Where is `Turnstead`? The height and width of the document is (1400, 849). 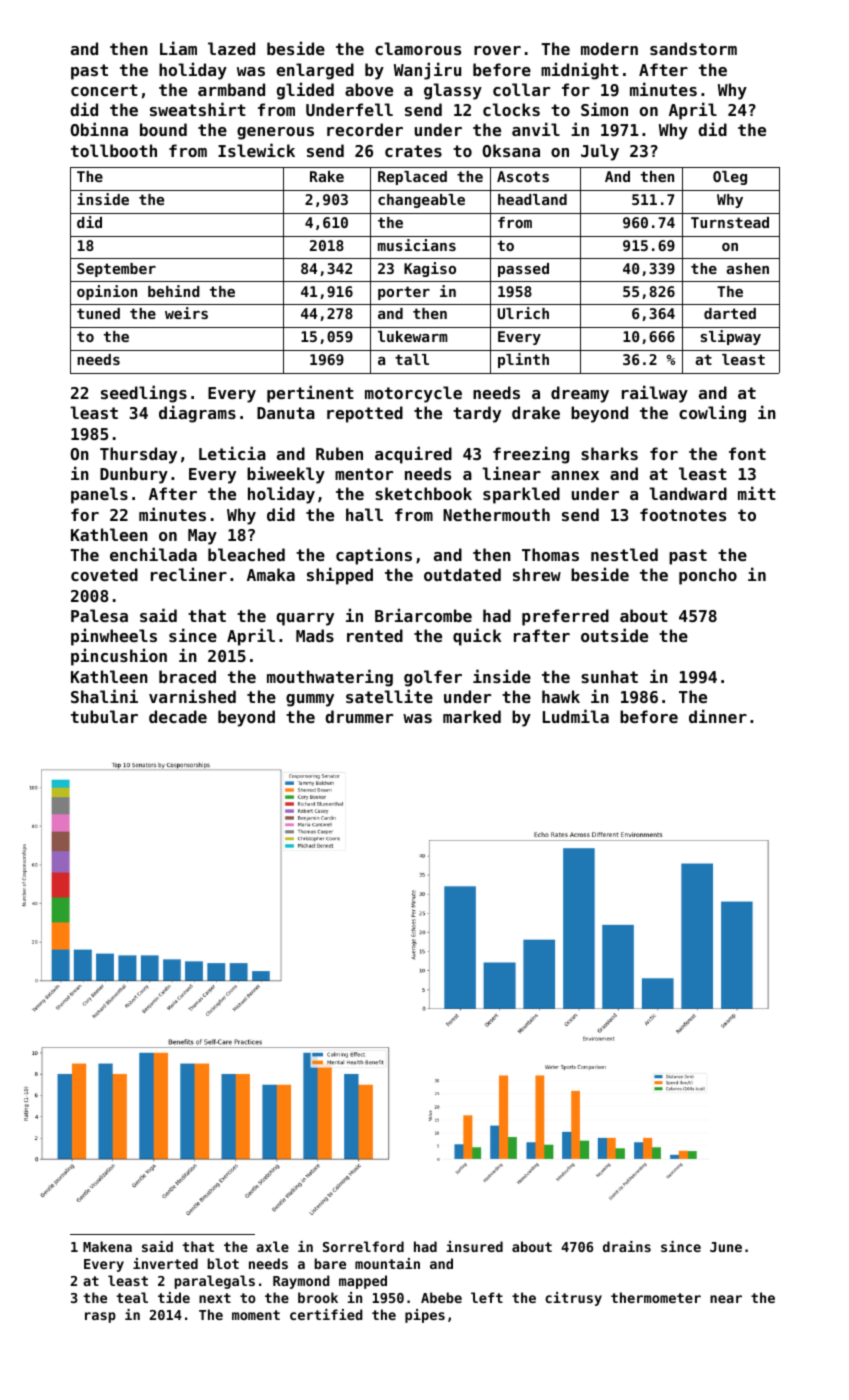
Turnstead is located at coordinates (730, 222).
